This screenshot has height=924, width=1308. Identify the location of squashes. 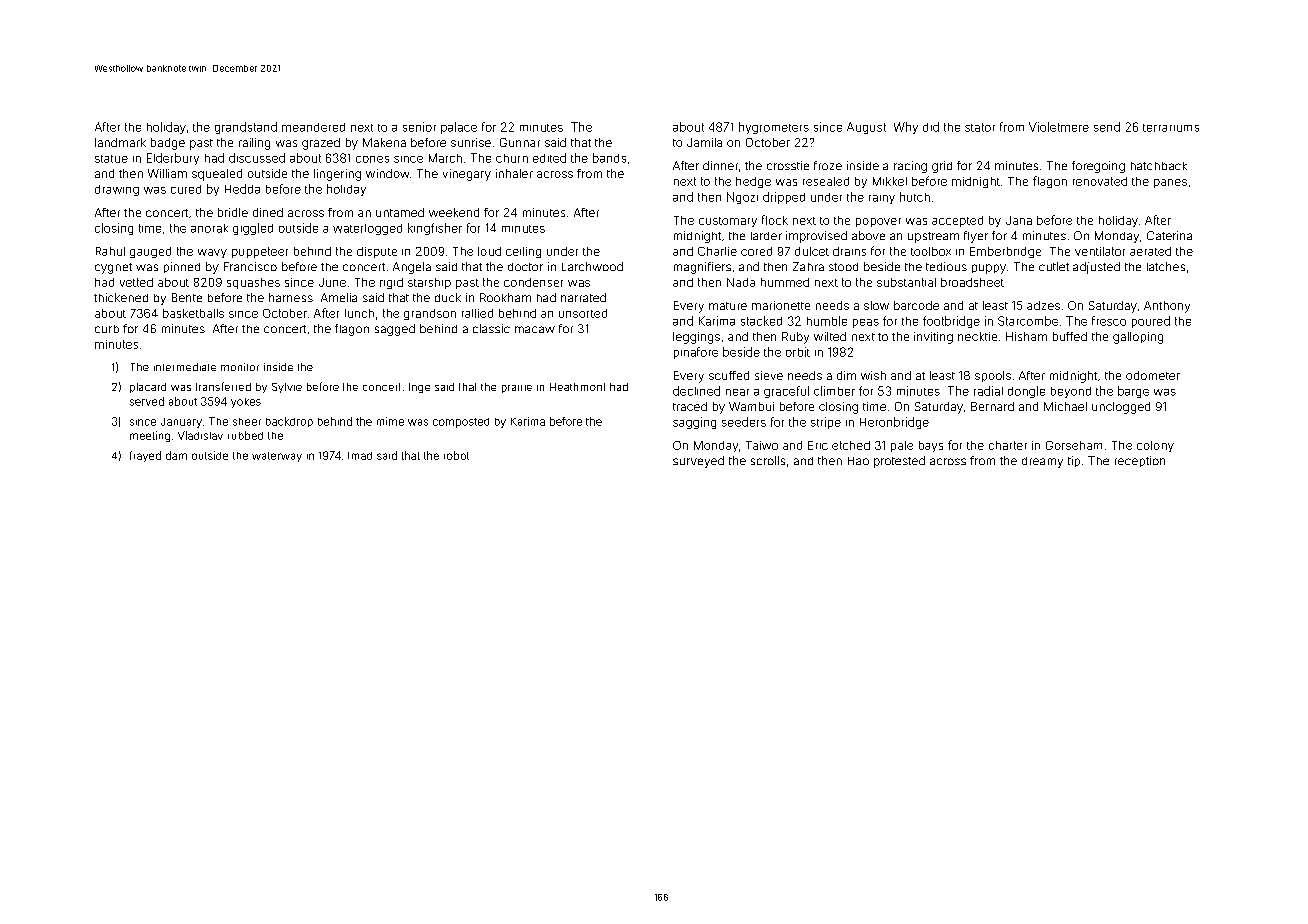
(253, 283).
